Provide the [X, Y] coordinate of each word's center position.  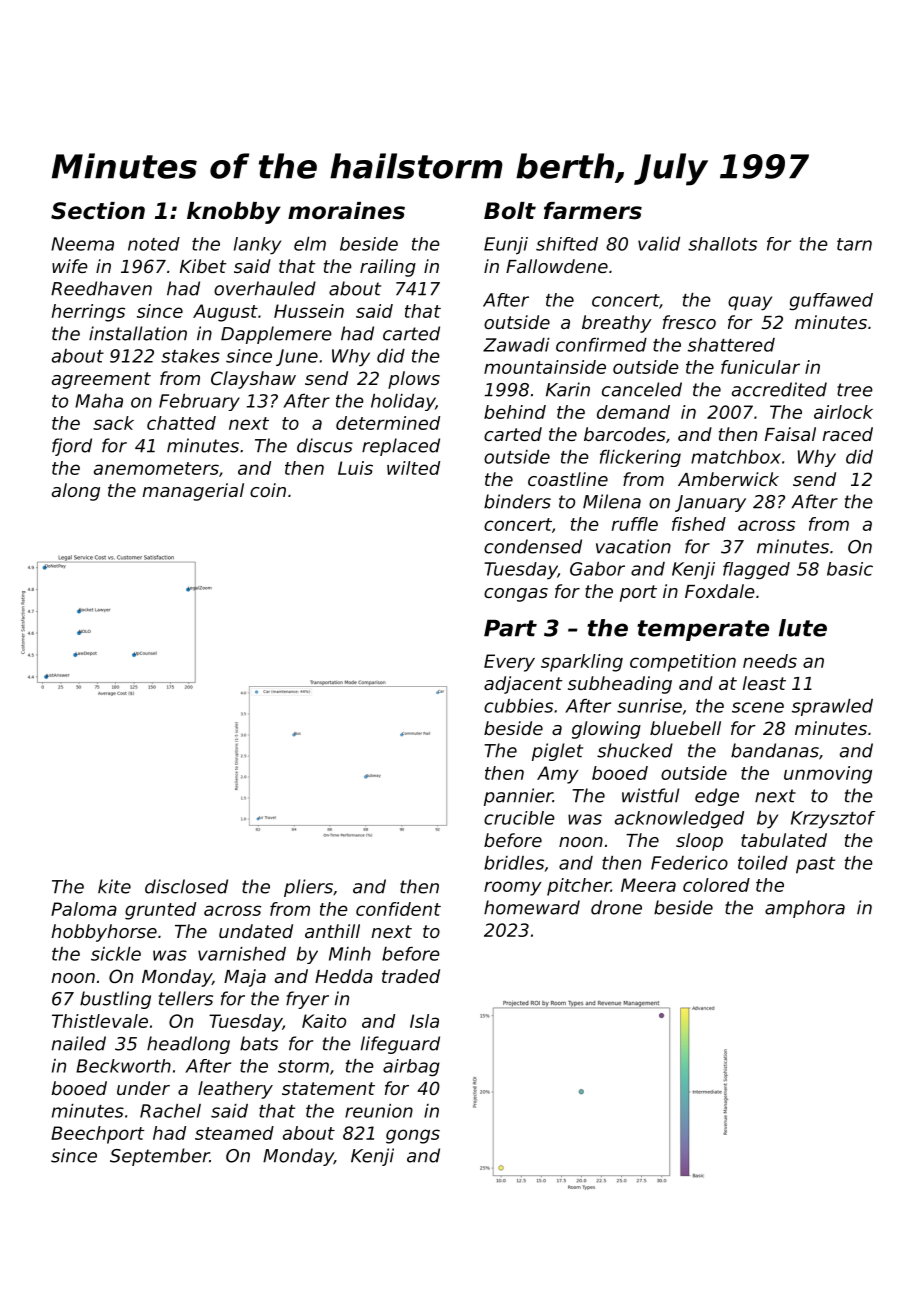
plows [414, 380]
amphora [805, 909]
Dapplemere [276, 335]
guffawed [831, 301]
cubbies [518, 706]
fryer [307, 1000]
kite [114, 886]
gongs [413, 1136]
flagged [756, 570]
